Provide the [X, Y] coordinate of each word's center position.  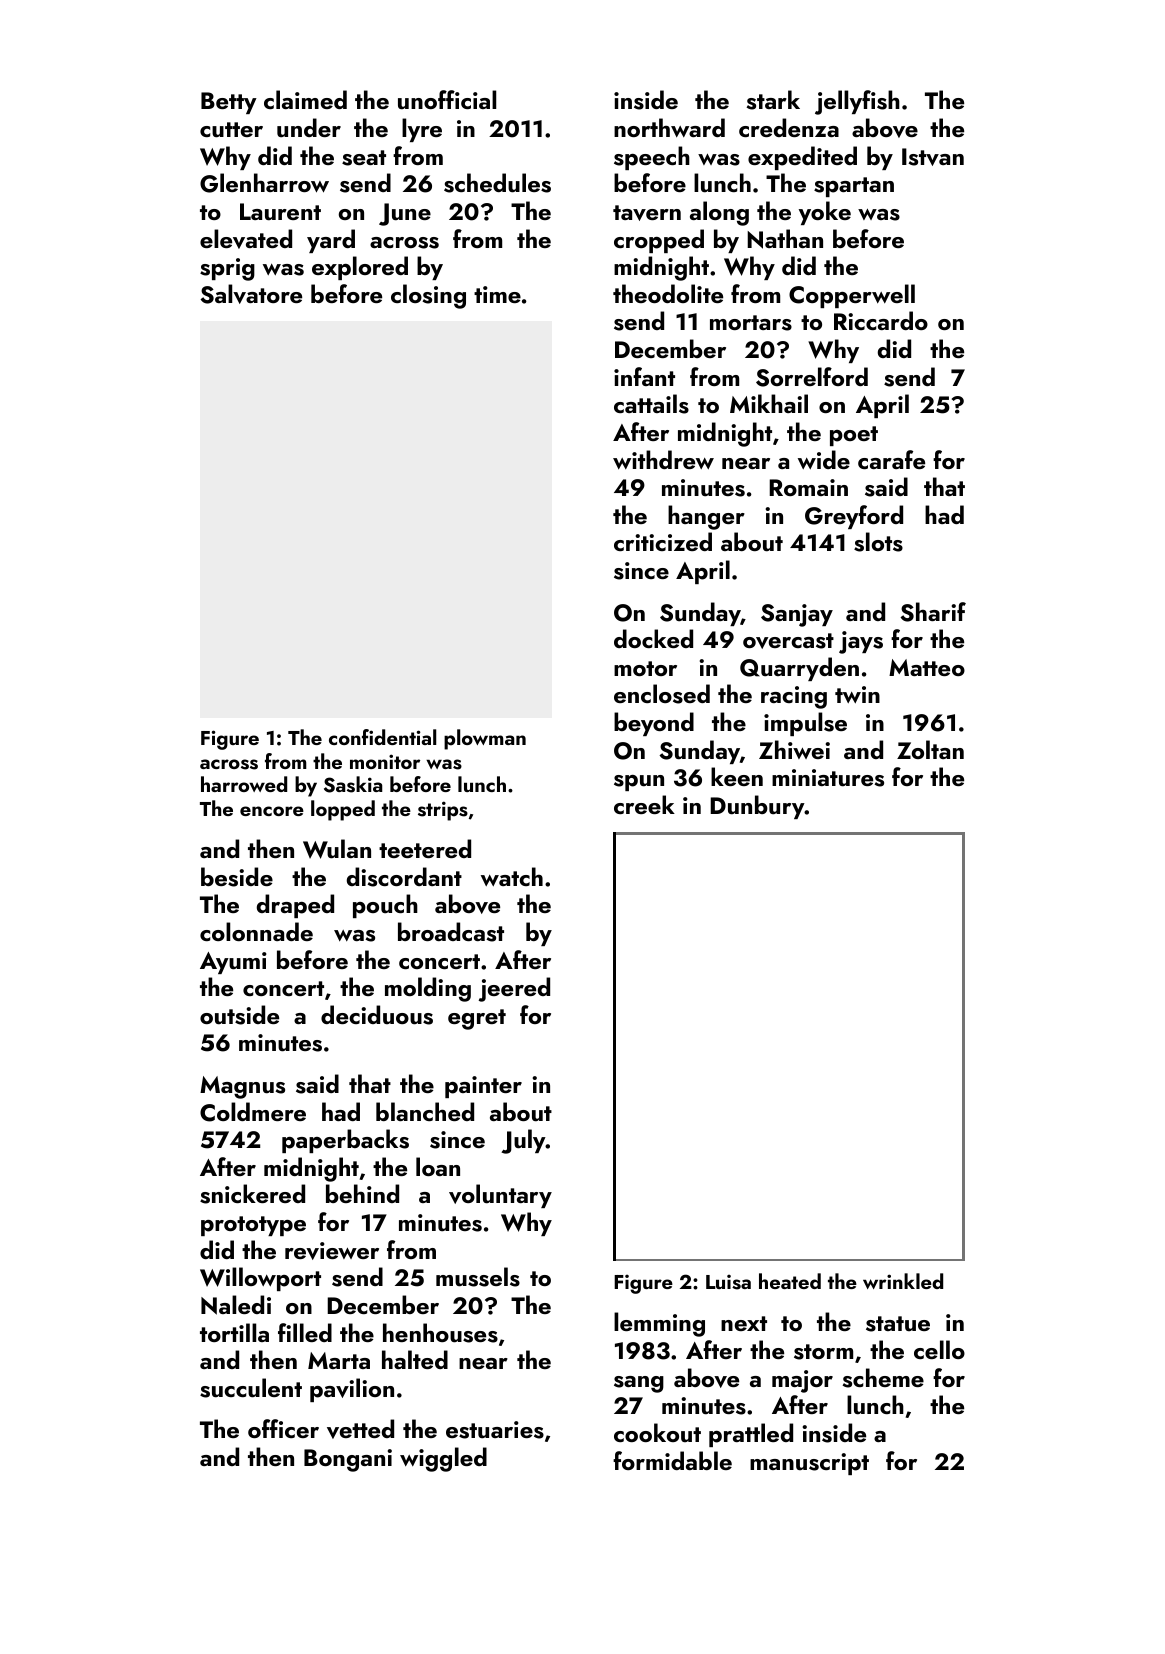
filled [305, 1332]
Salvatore [251, 294]
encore [272, 811]
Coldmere [253, 1112]
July [523, 1141]
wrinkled [903, 1281]
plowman [485, 739]
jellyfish [857, 102]
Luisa [728, 1282]
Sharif [933, 612]
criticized [663, 541]
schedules [497, 183]
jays [861, 642]
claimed [305, 99]
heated [790, 1281]
